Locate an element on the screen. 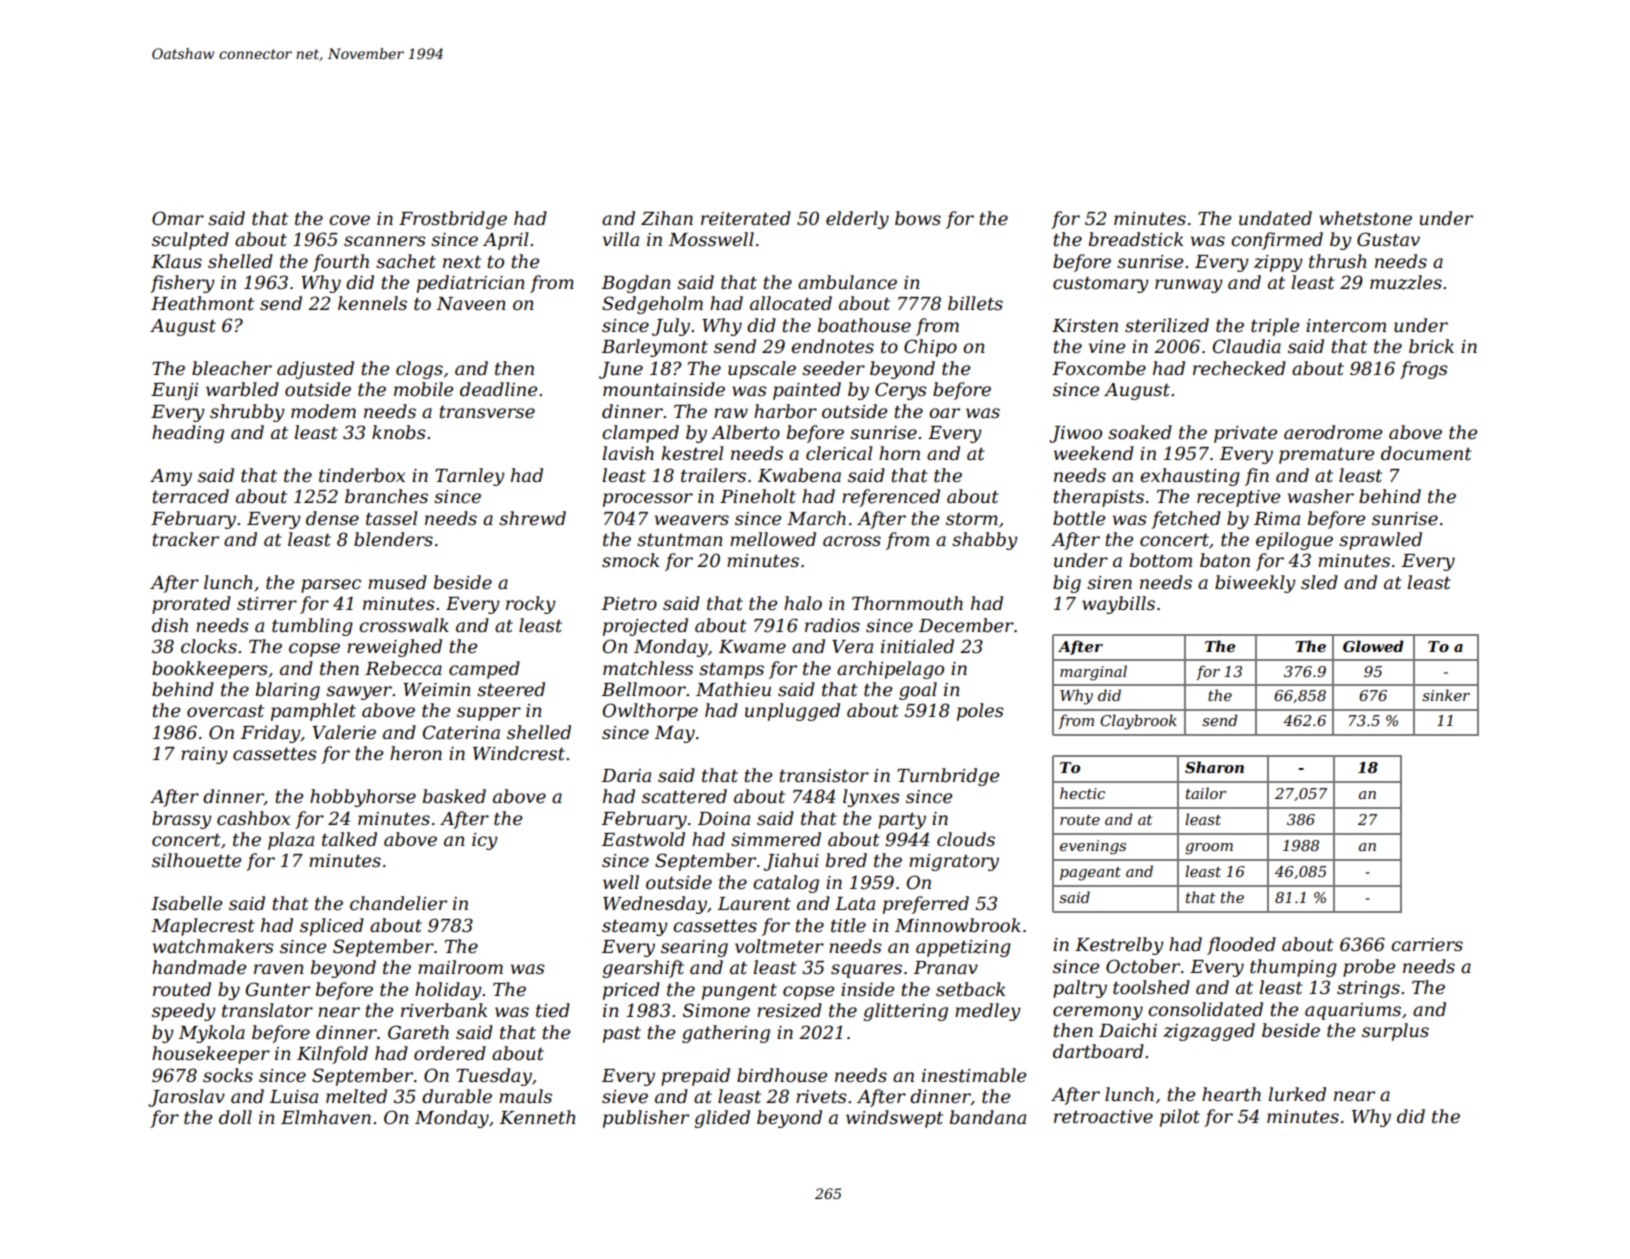 The width and height of the screenshot is (1630, 1259). pilot is located at coordinates (1180, 1118).
